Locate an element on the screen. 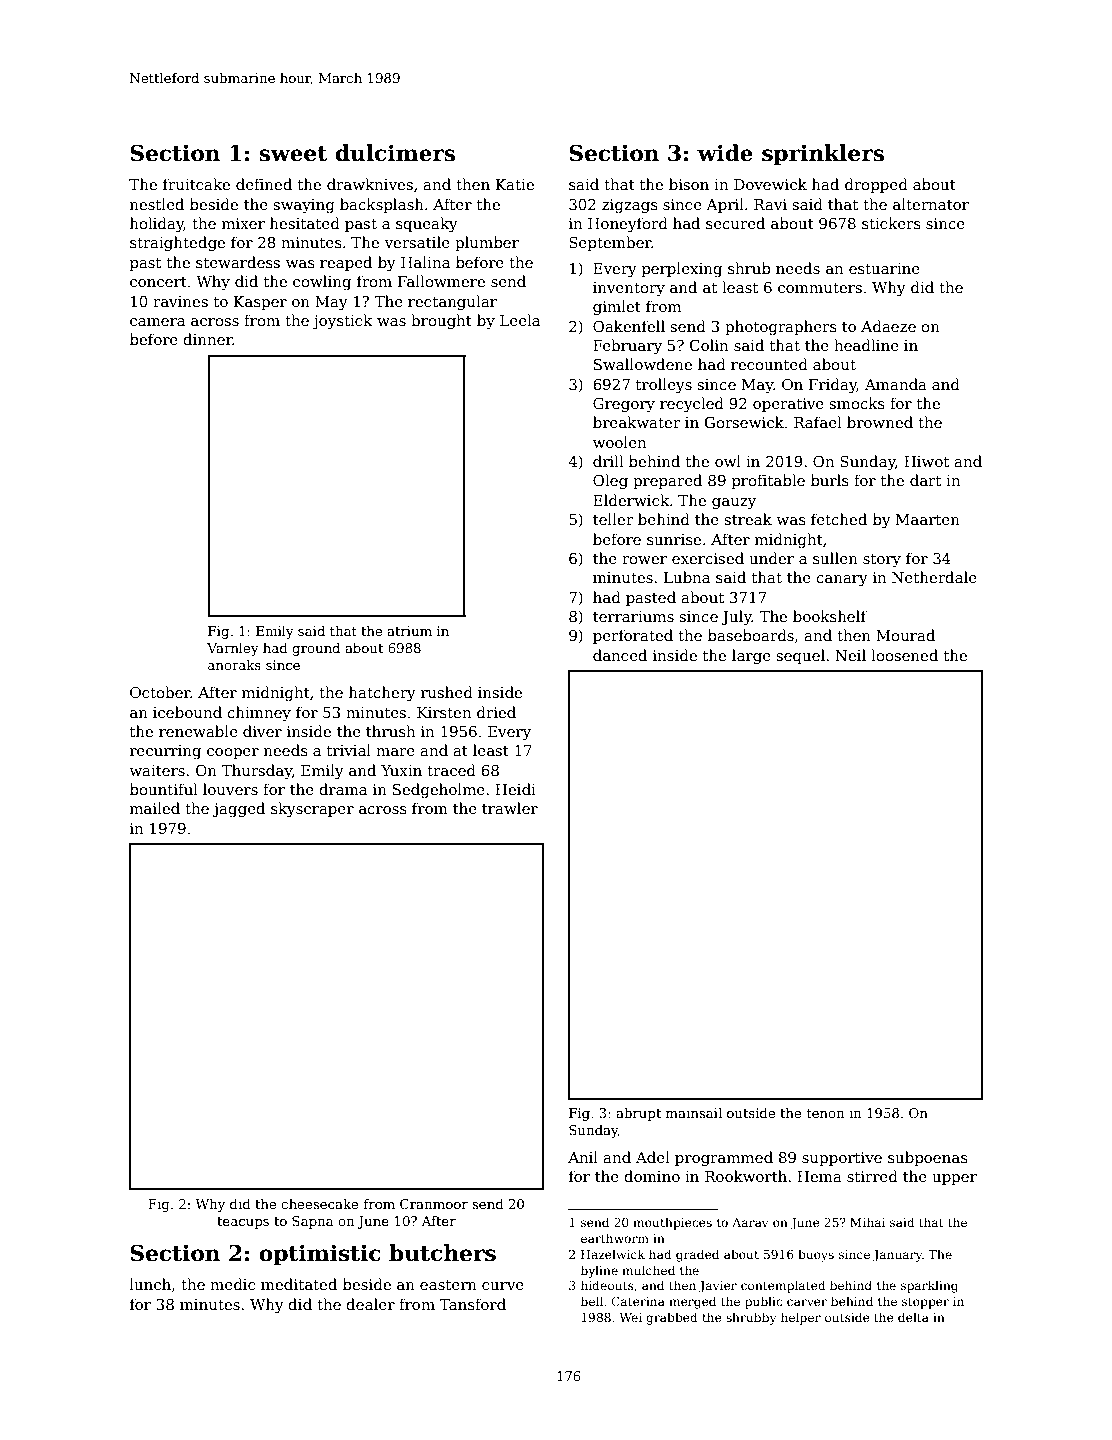 The width and height of the screenshot is (1112, 1440). subpoenas is located at coordinates (928, 1158).
